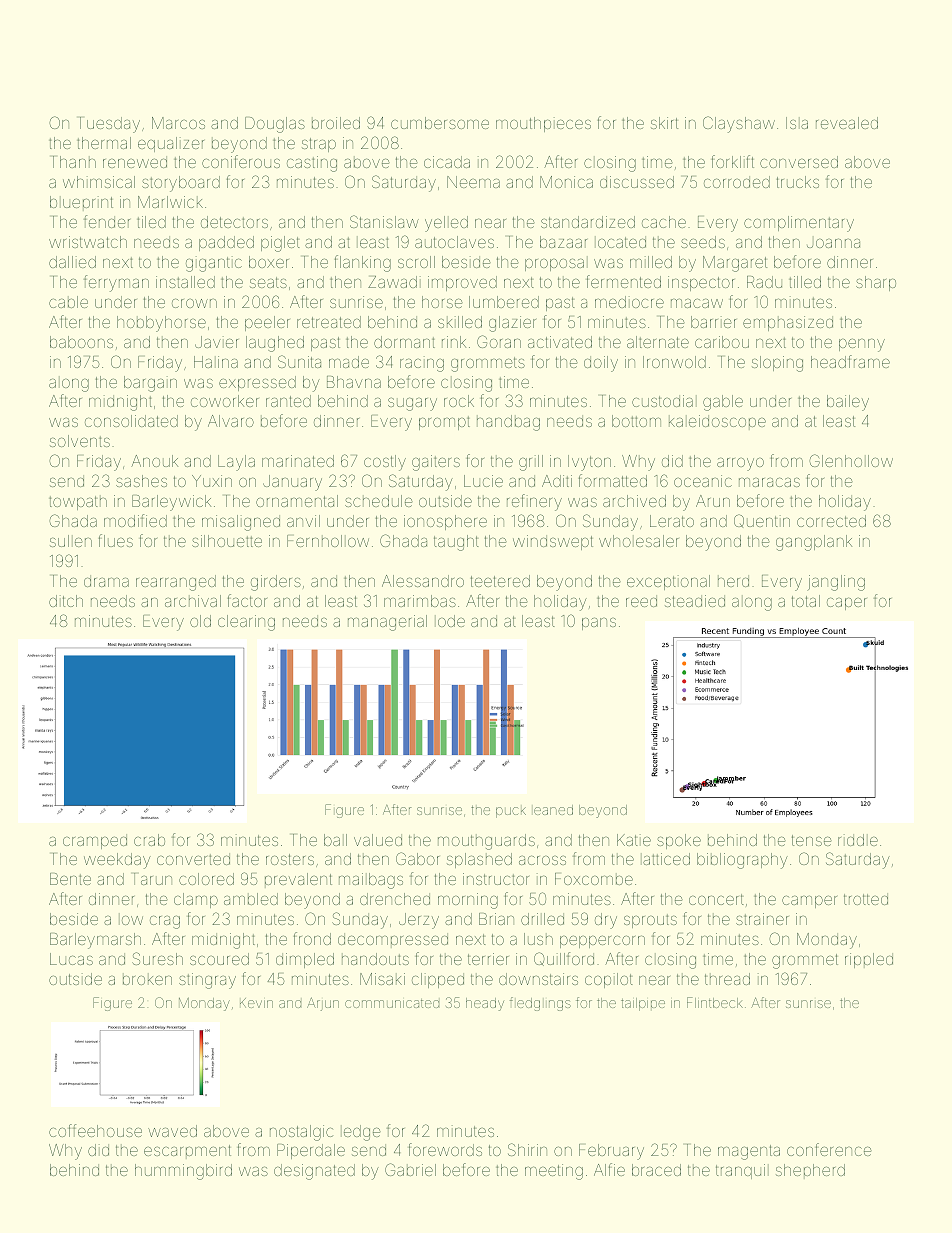 Image resolution: width=952 pixels, height=1233 pixels. I want to click on wristwatch, so click(88, 242).
